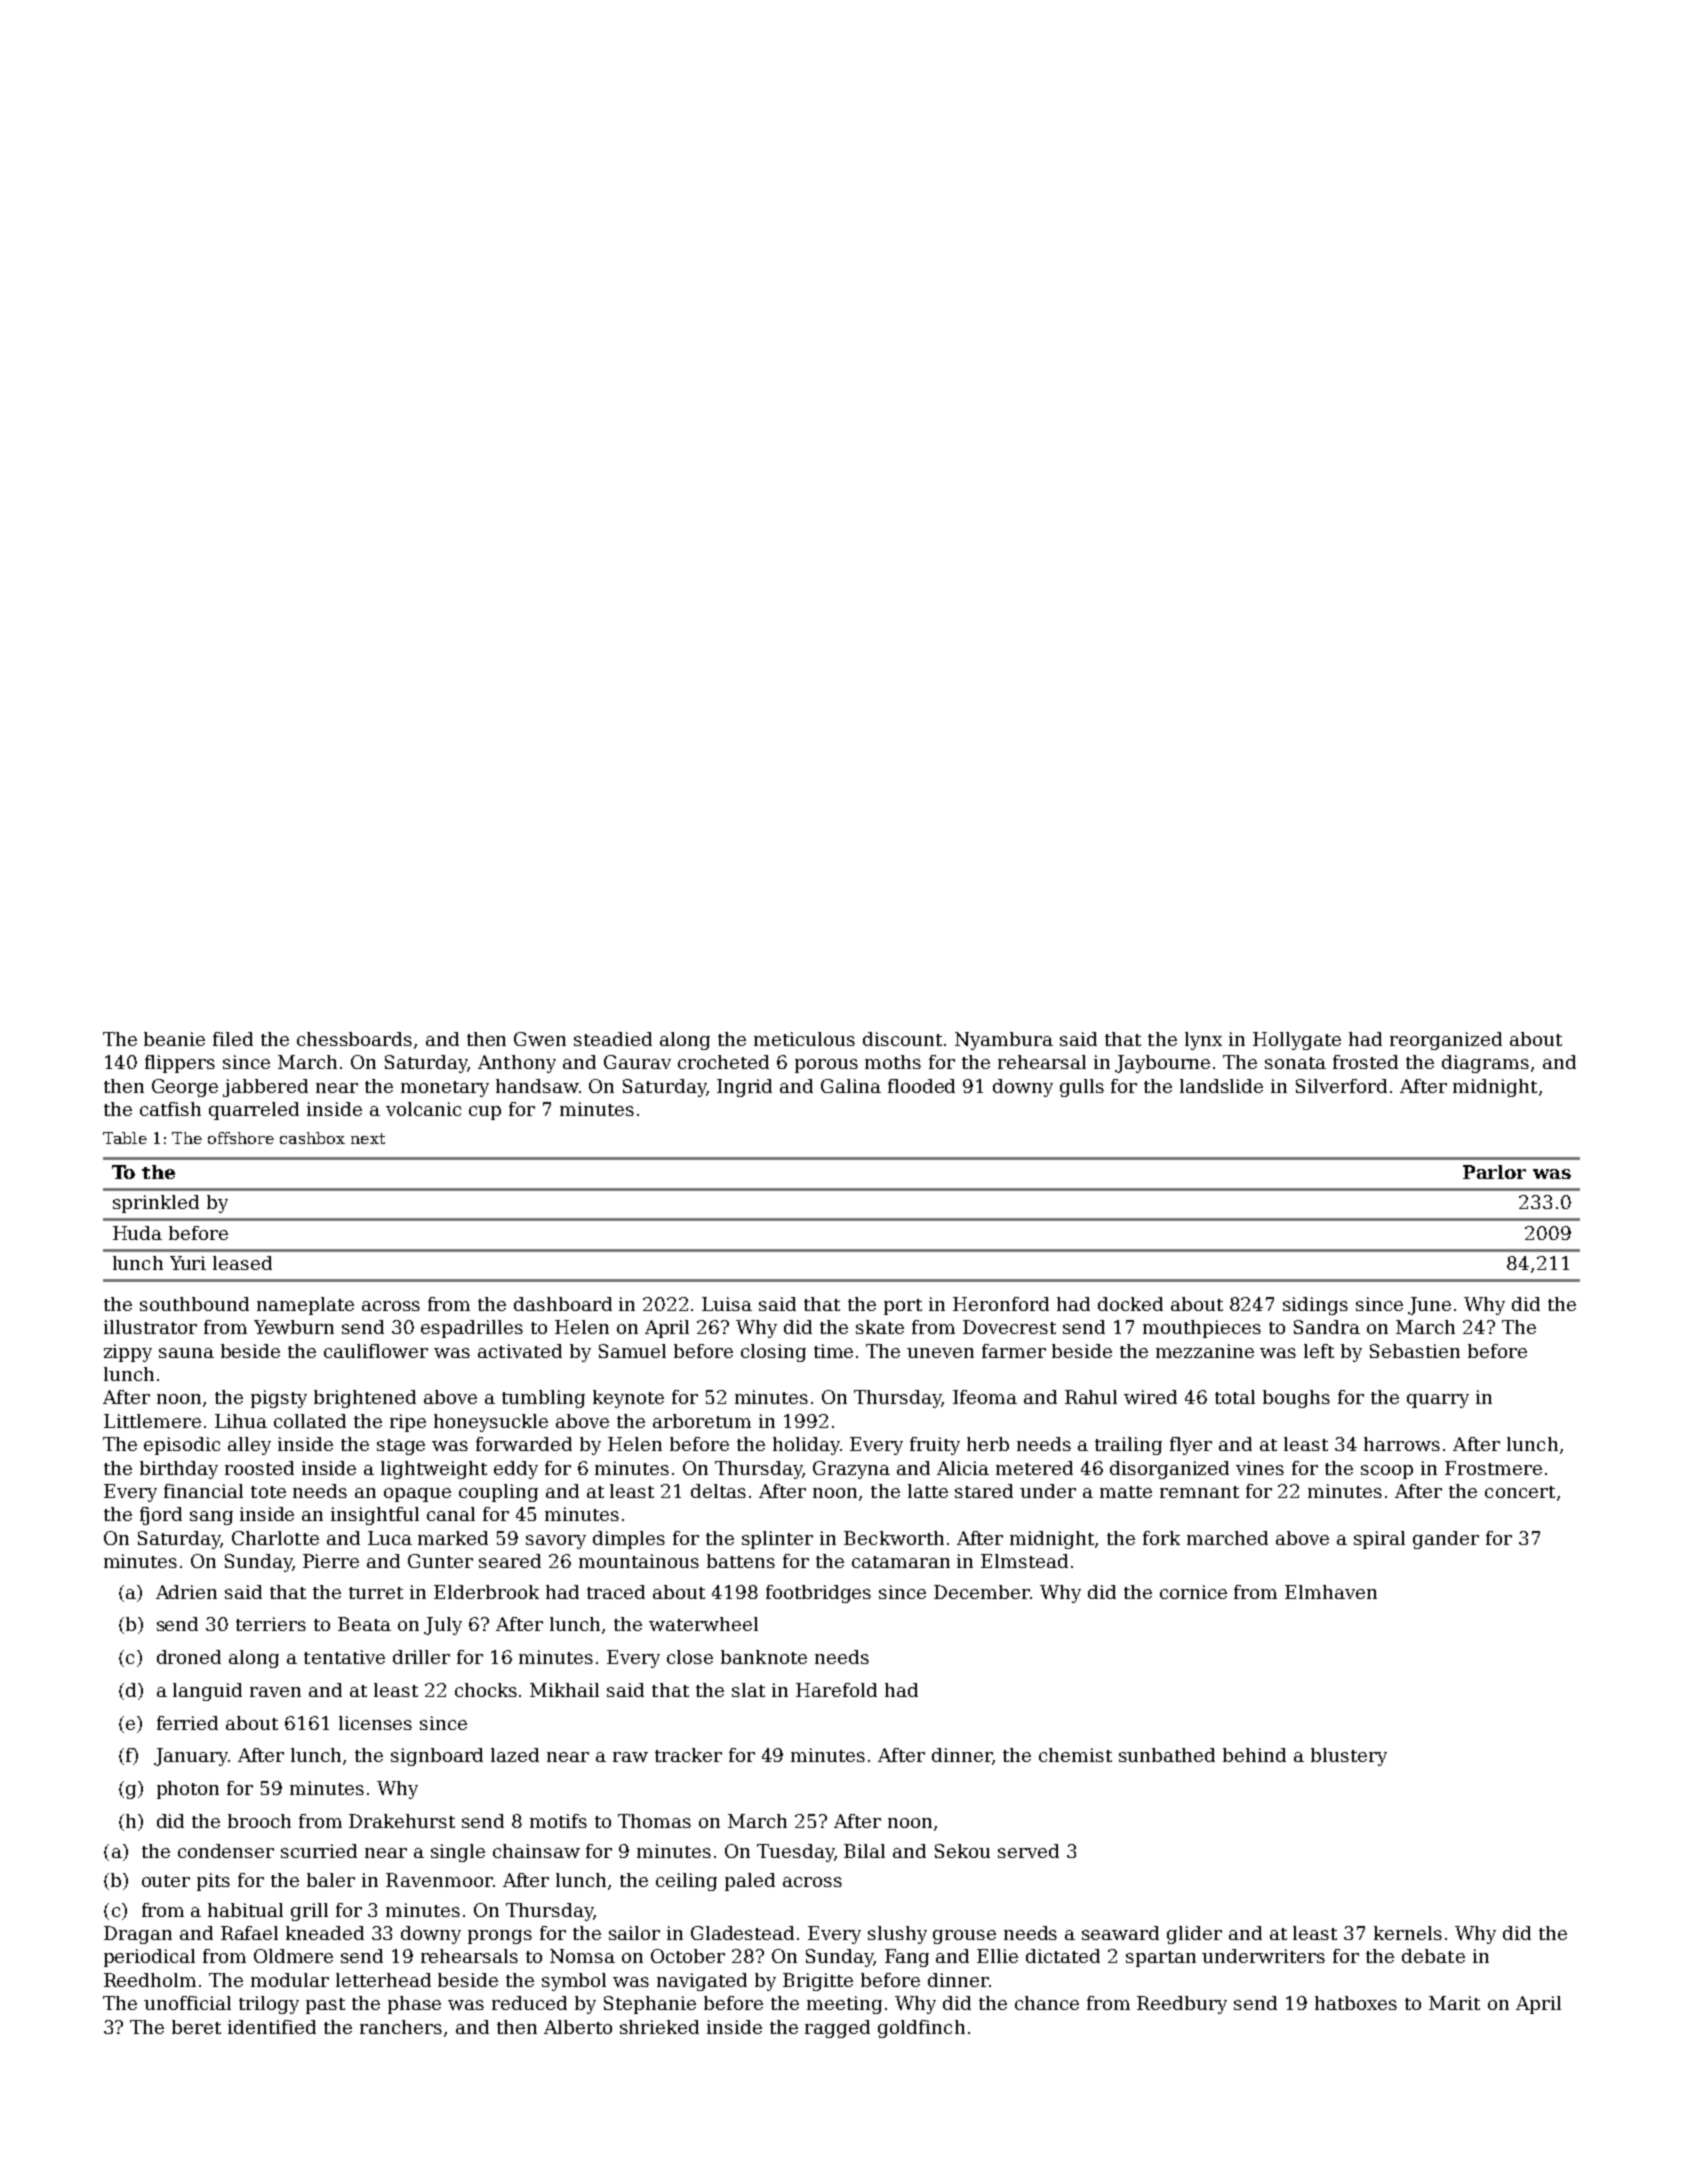 The width and height of the page is (1683, 2178). What do you see at coordinates (902, 1039) in the page?
I see `discount` at bounding box center [902, 1039].
